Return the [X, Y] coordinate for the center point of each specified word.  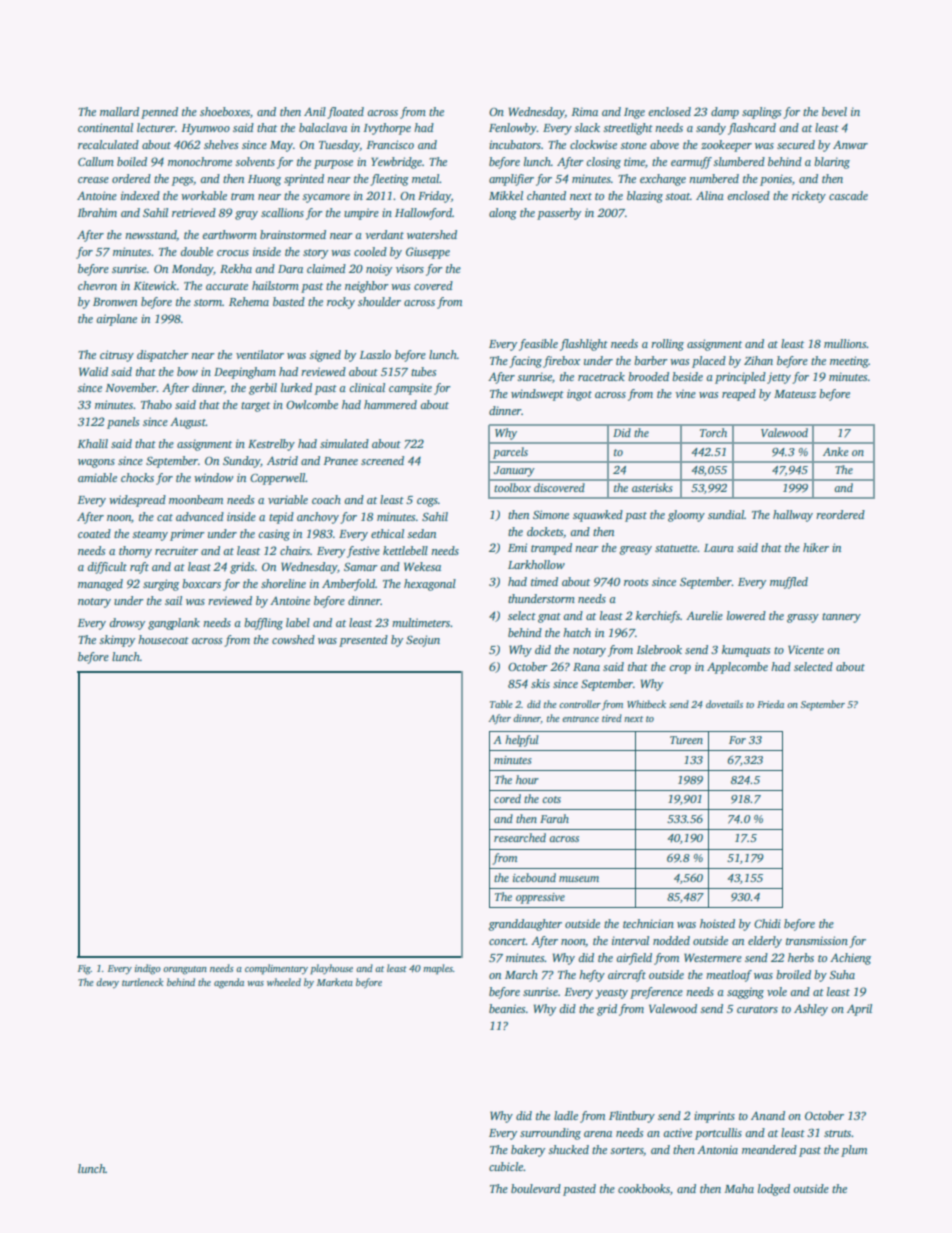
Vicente [806, 649]
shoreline [283, 583]
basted [289, 301]
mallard [119, 111]
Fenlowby [513, 129]
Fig [84, 970]
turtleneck [143, 982]
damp [725, 113]
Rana [586, 667]
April [859, 1010]
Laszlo [375, 354]
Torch [713, 432]
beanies [507, 1008]
